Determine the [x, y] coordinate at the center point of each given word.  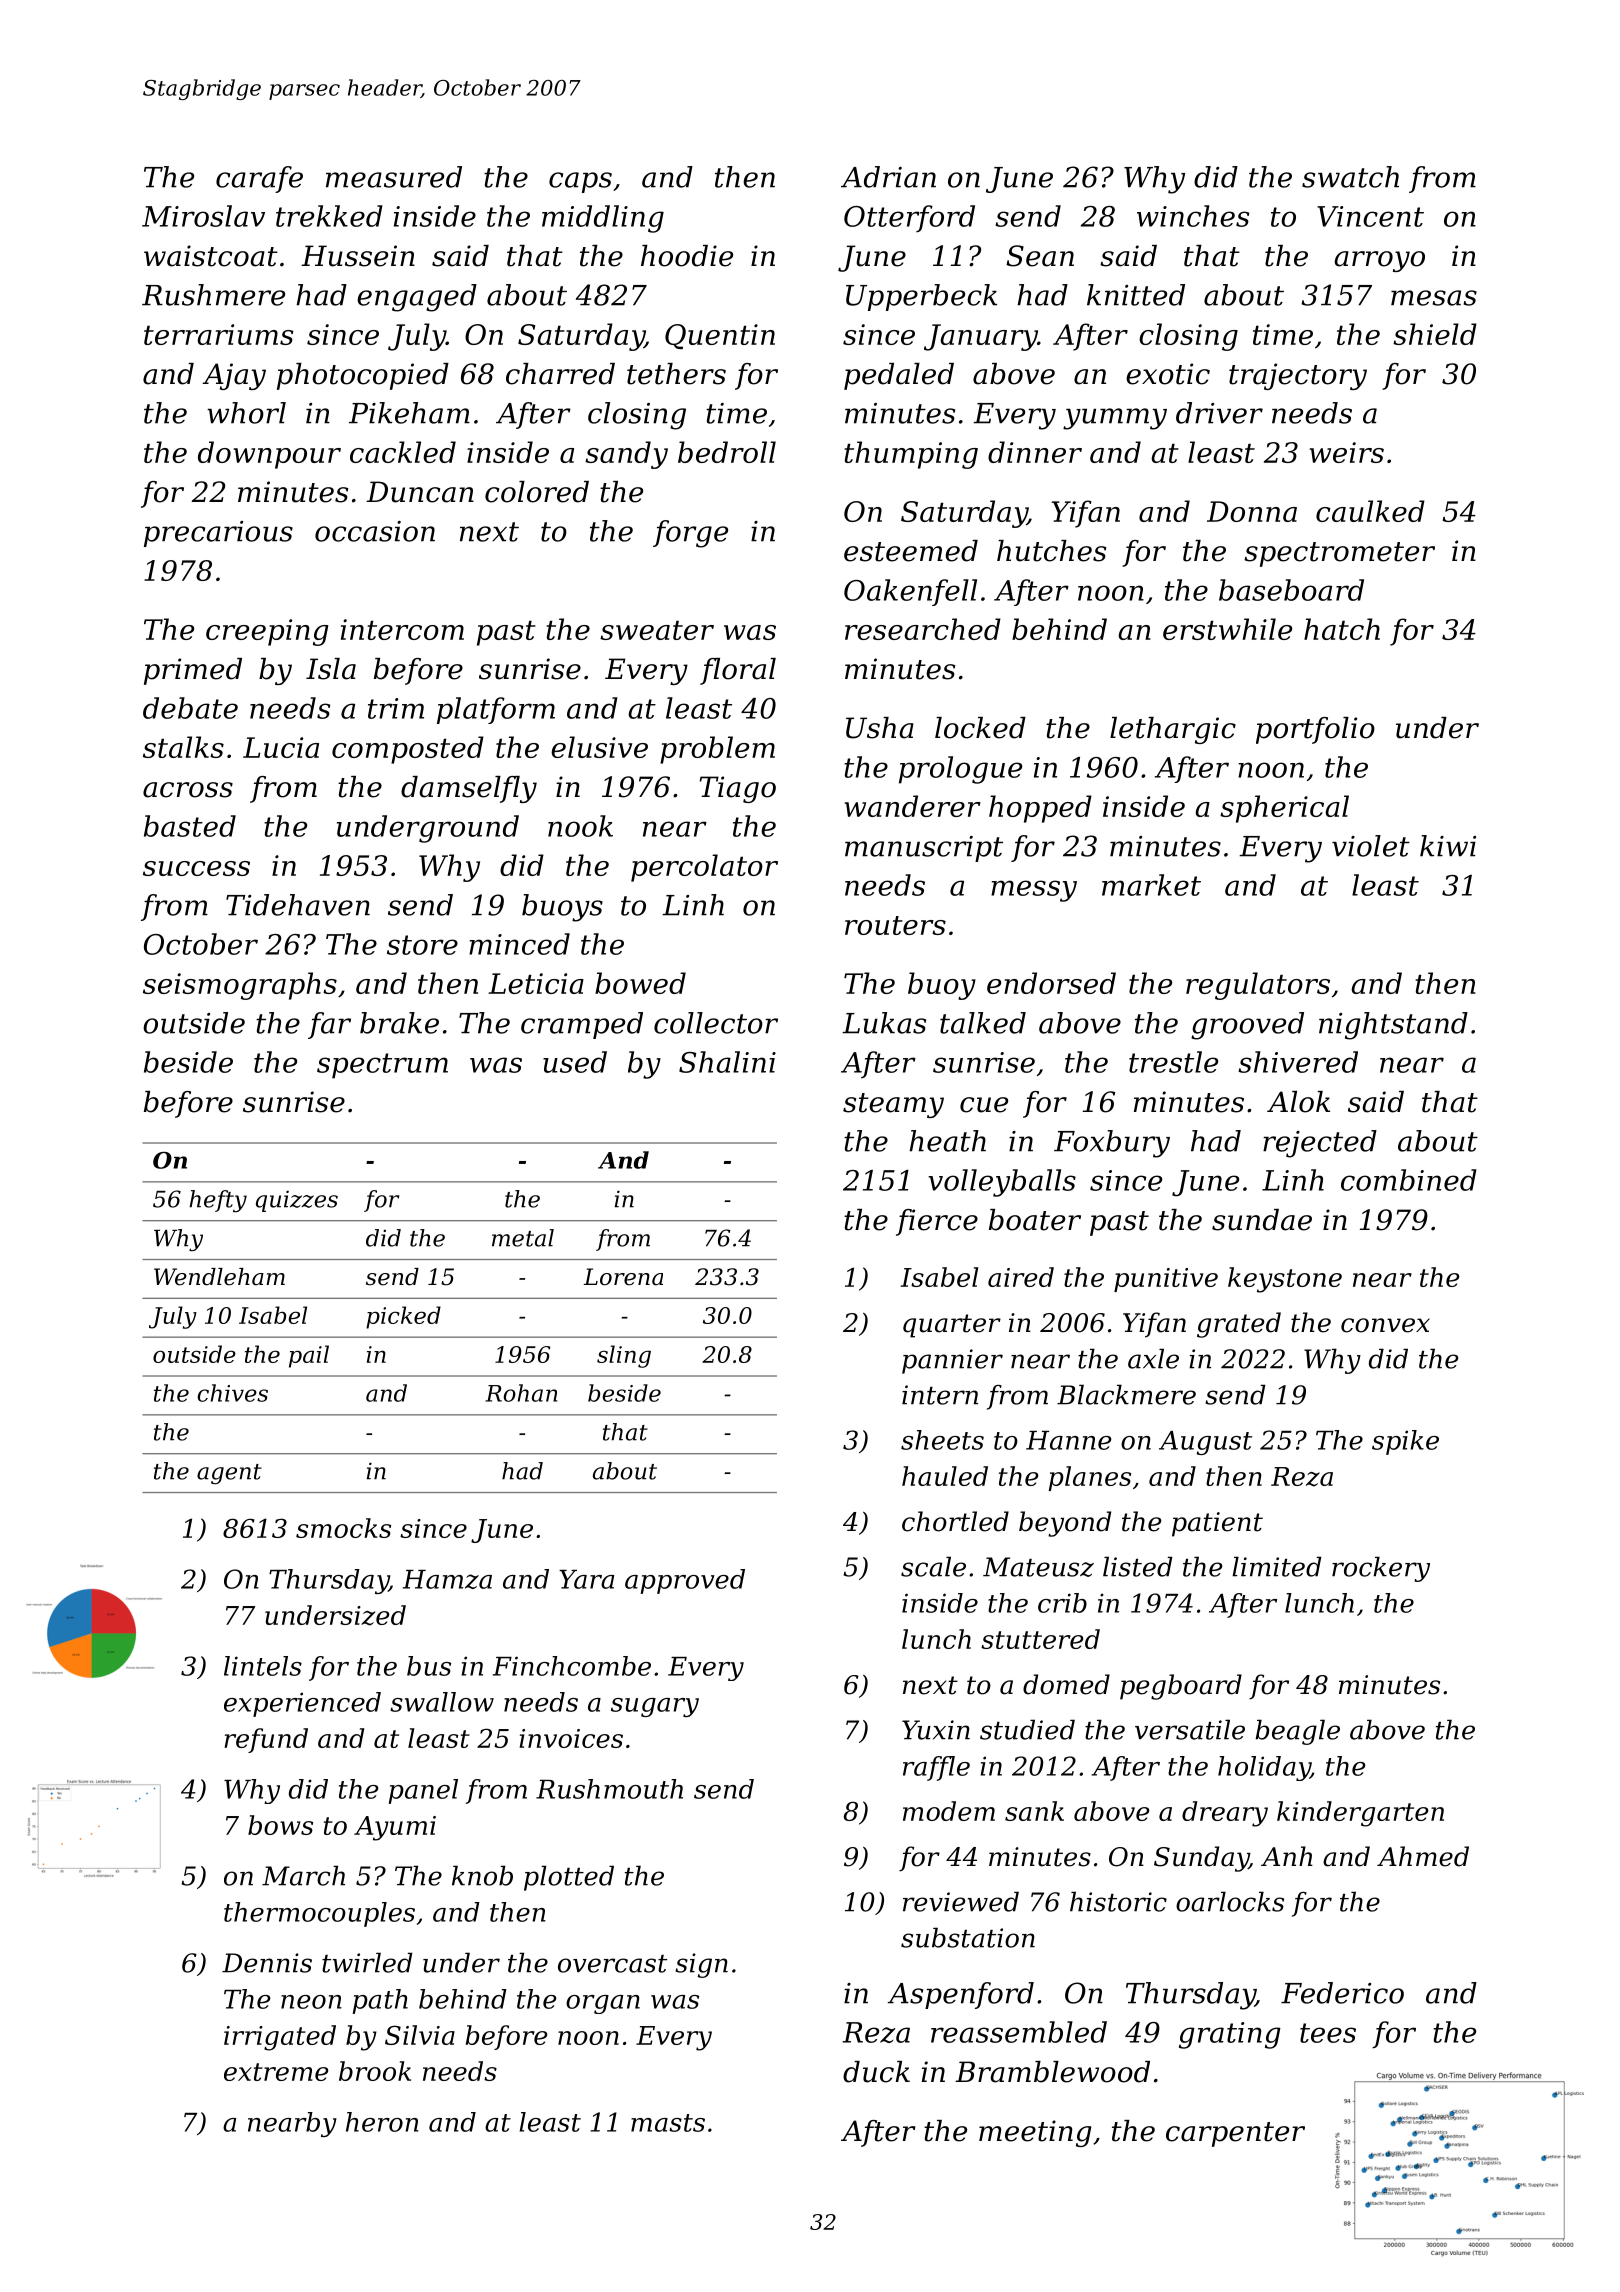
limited [1276, 1566]
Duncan [420, 492]
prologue [960, 770]
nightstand [1393, 1026]
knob [482, 1875]
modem [949, 1811]
